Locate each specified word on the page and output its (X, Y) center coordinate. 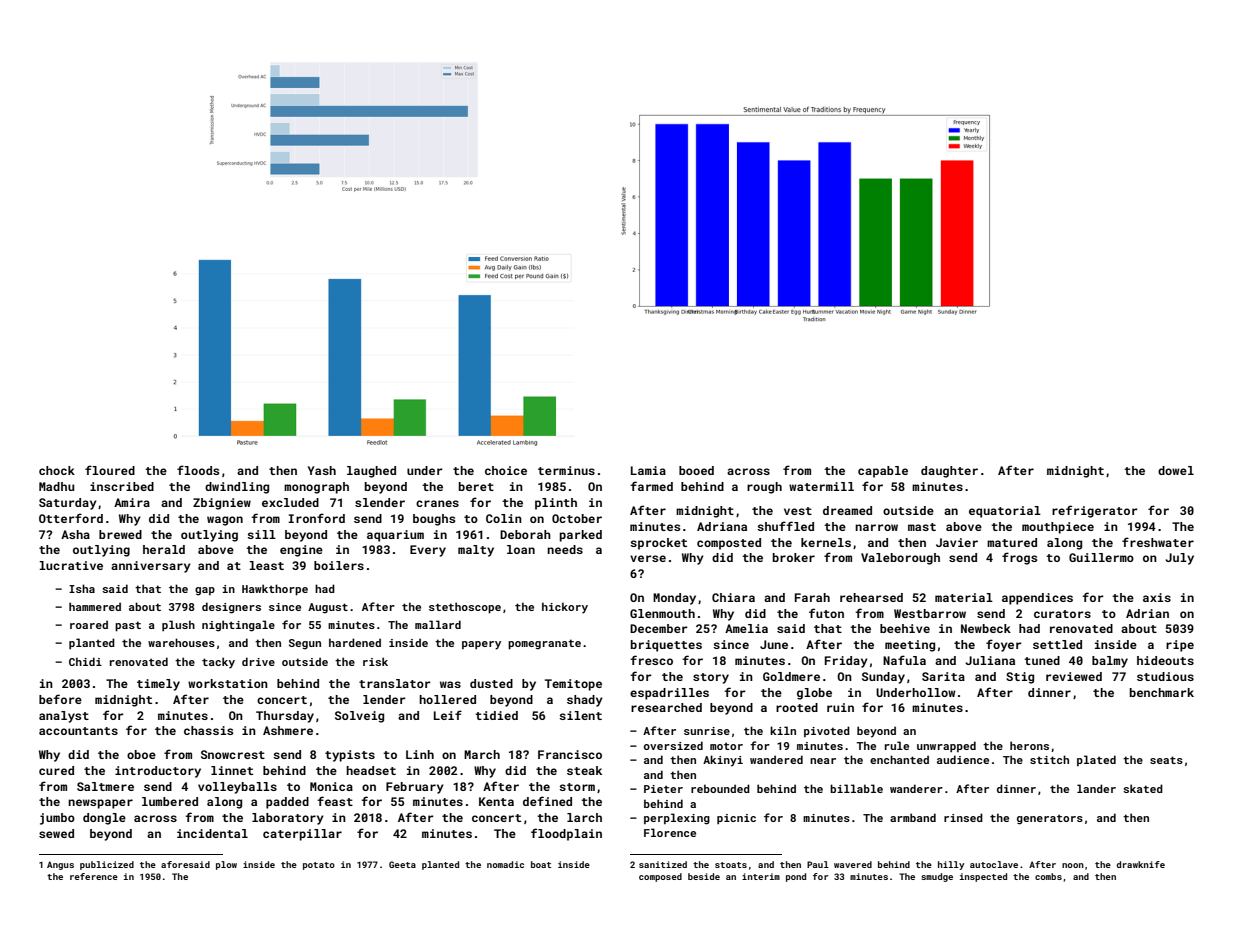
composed (660, 877)
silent (580, 715)
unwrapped (946, 746)
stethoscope (465, 608)
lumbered (170, 801)
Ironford (316, 518)
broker (794, 557)
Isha (82, 588)
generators (1050, 819)
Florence (670, 832)
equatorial (1005, 512)
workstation (228, 683)
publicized (107, 865)
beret (476, 486)
